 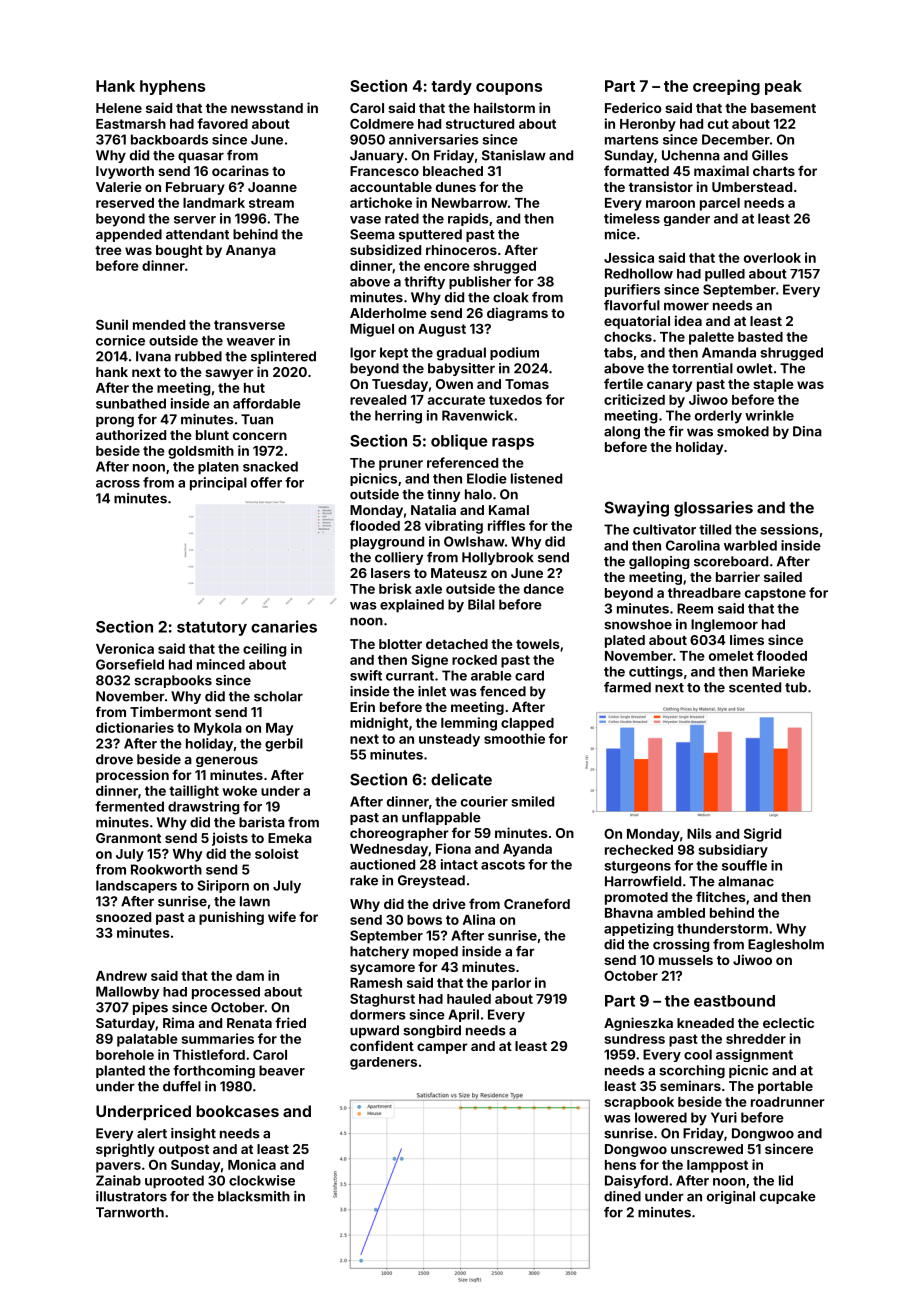 What do you see at coordinates (121, 976) in the screenshot?
I see `Andrew` at bounding box center [121, 976].
